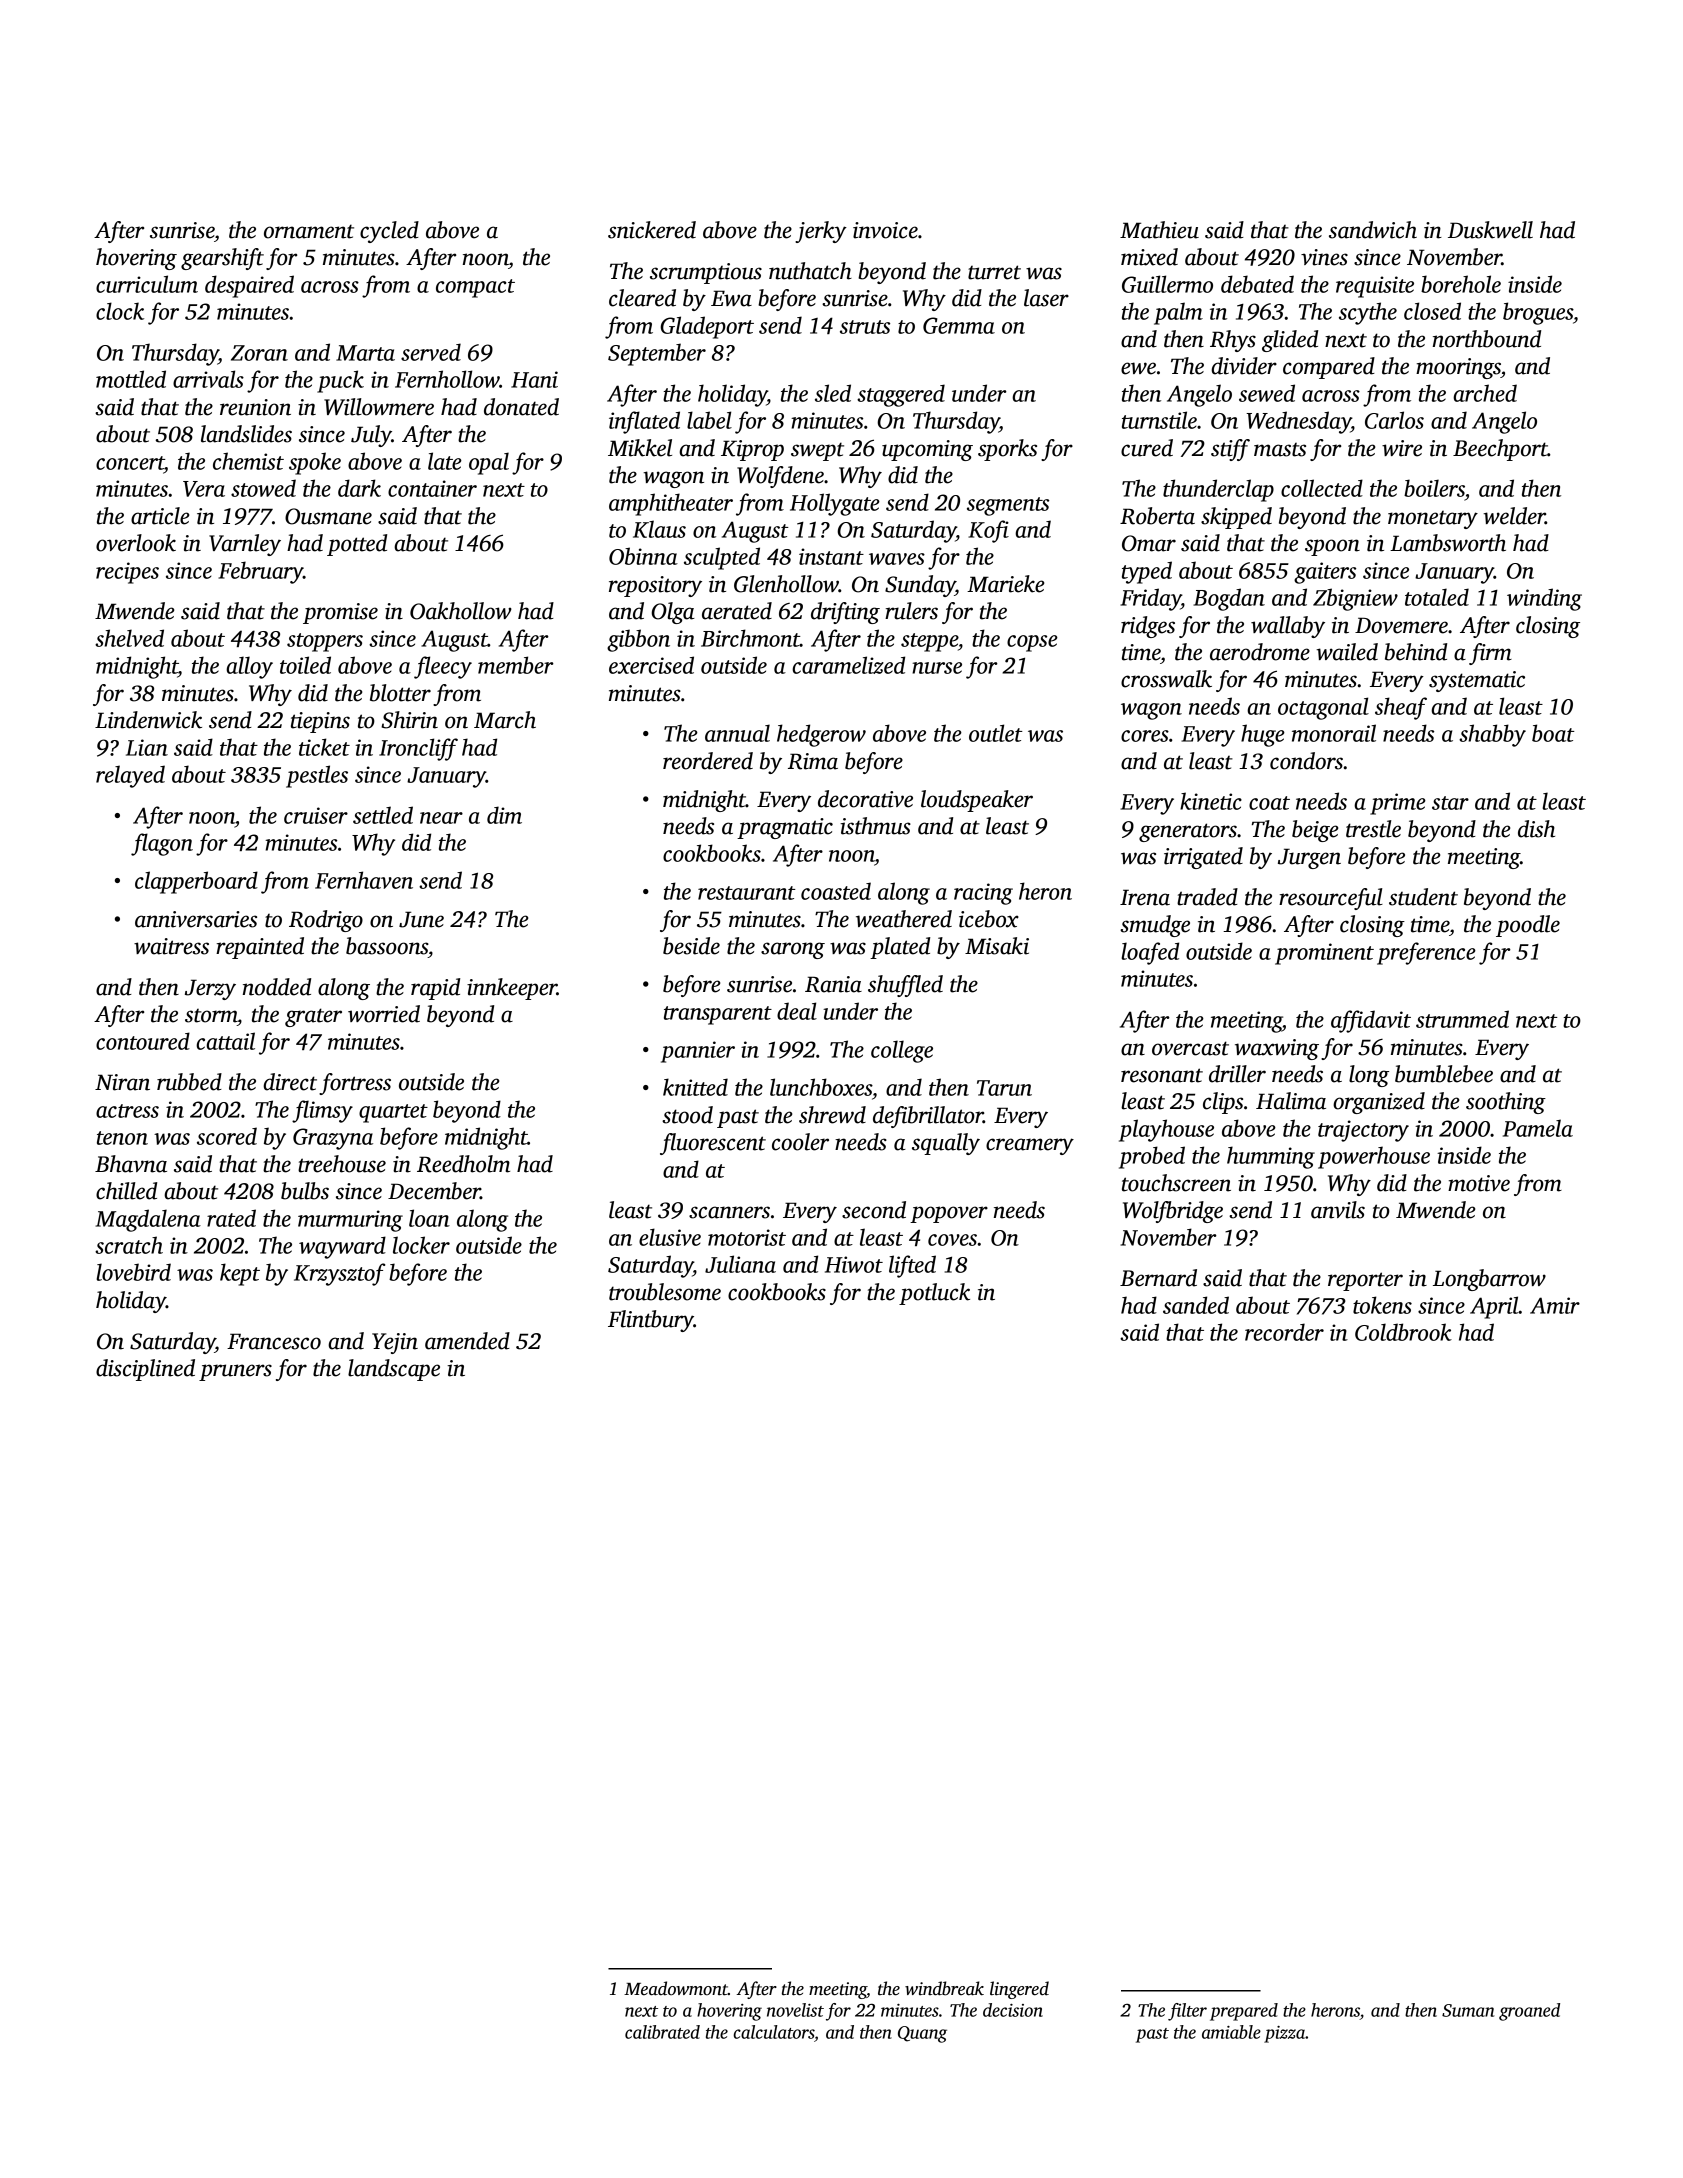 This screenshot has width=1683, height=2178. Describe the element at coordinates (676, 1988) in the screenshot. I see `Meadowmont` at that location.
